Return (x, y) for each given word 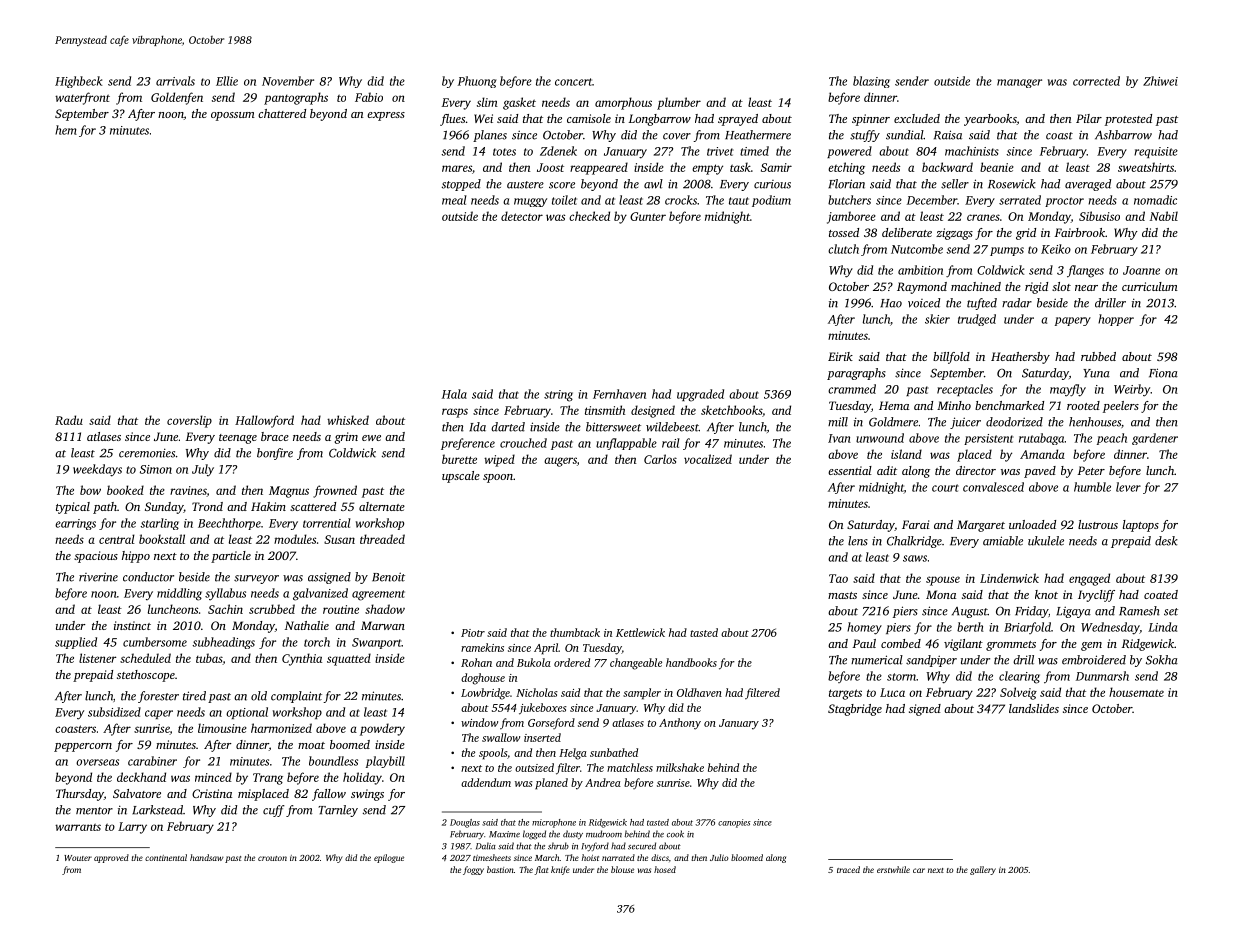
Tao (838, 578)
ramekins (482, 647)
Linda (1162, 627)
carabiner (152, 761)
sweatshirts (1146, 167)
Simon (156, 469)
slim (487, 102)
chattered (282, 113)
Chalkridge (914, 542)
